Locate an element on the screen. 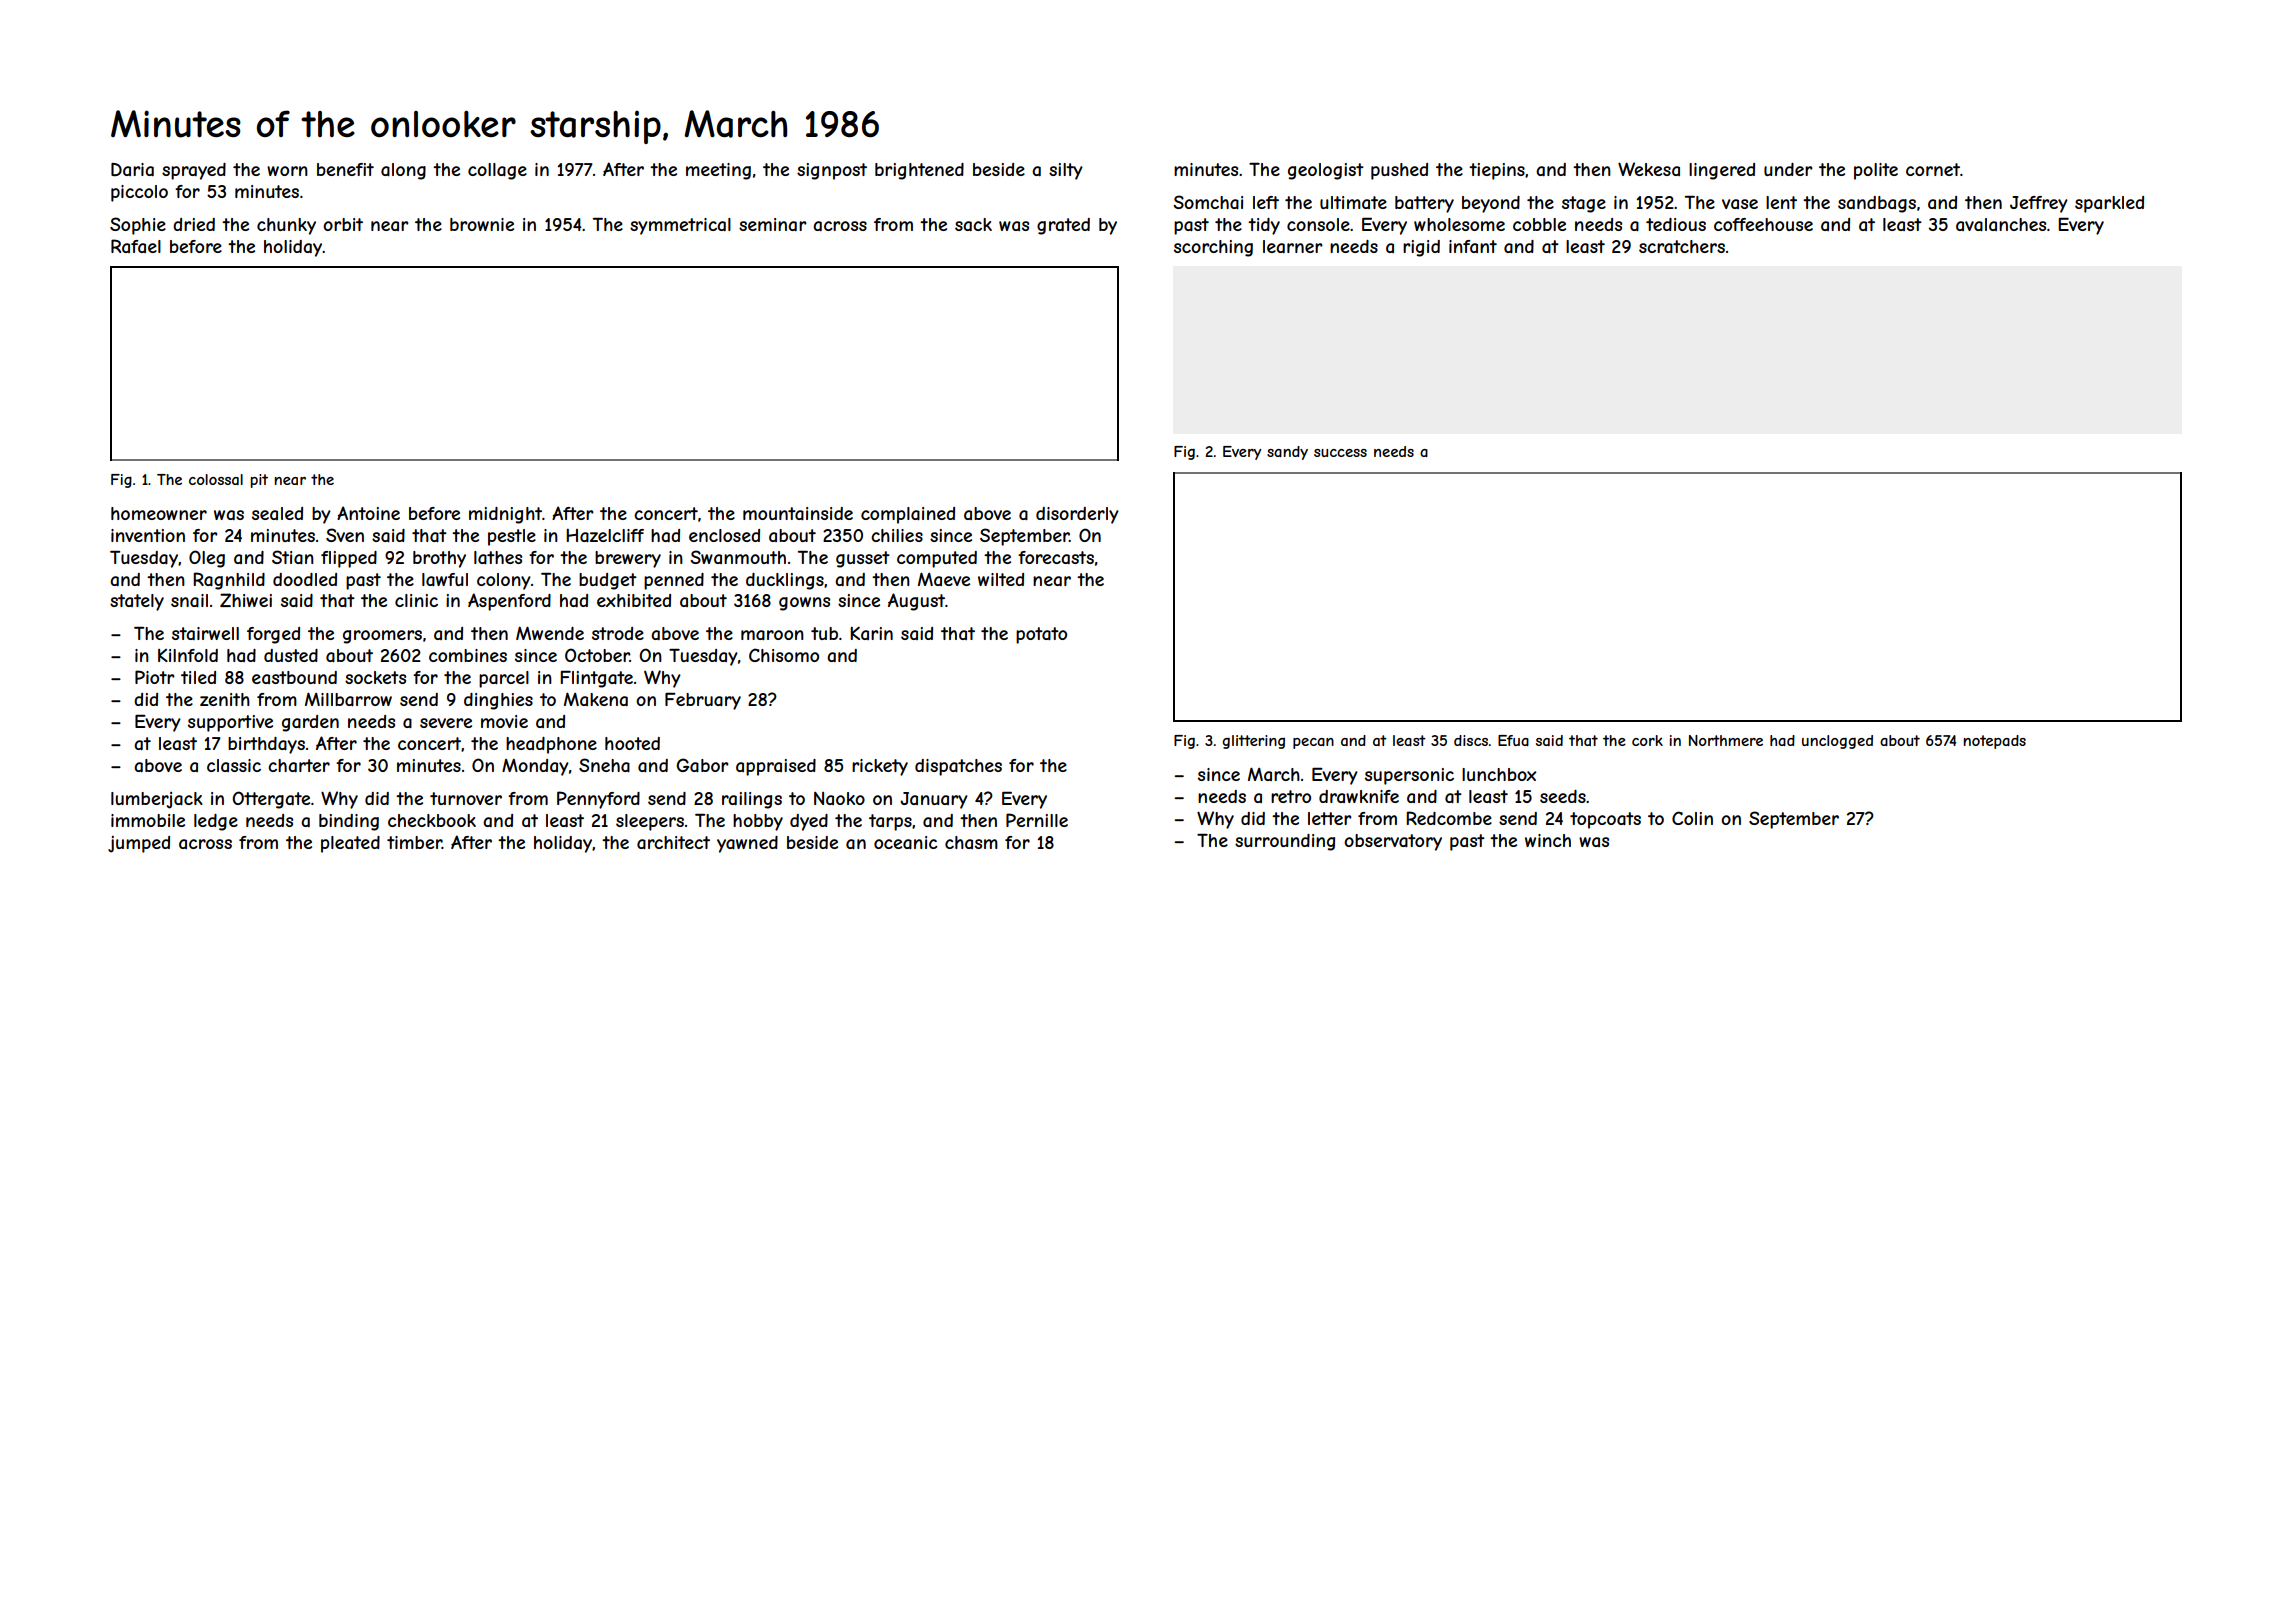 The image size is (2292, 1620). brewery is located at coordinates (628, 559).
